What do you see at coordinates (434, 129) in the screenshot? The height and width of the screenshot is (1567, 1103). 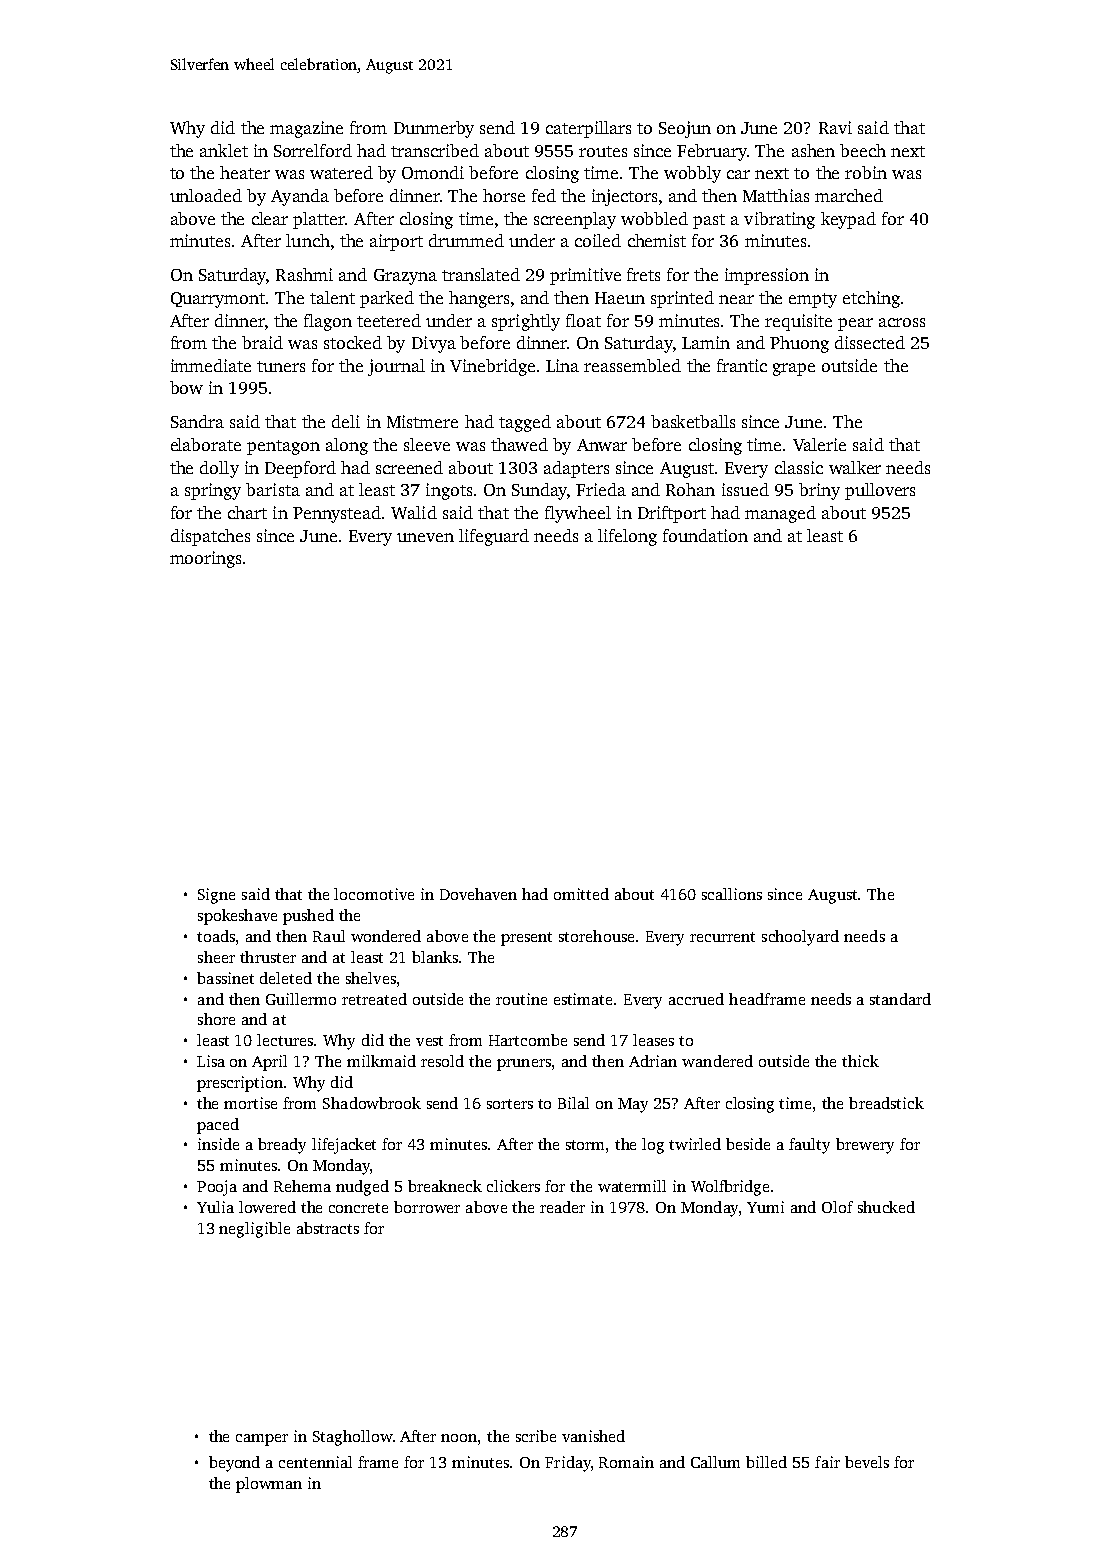 I see `Dunmerby` at bounding box center [434, 129].
